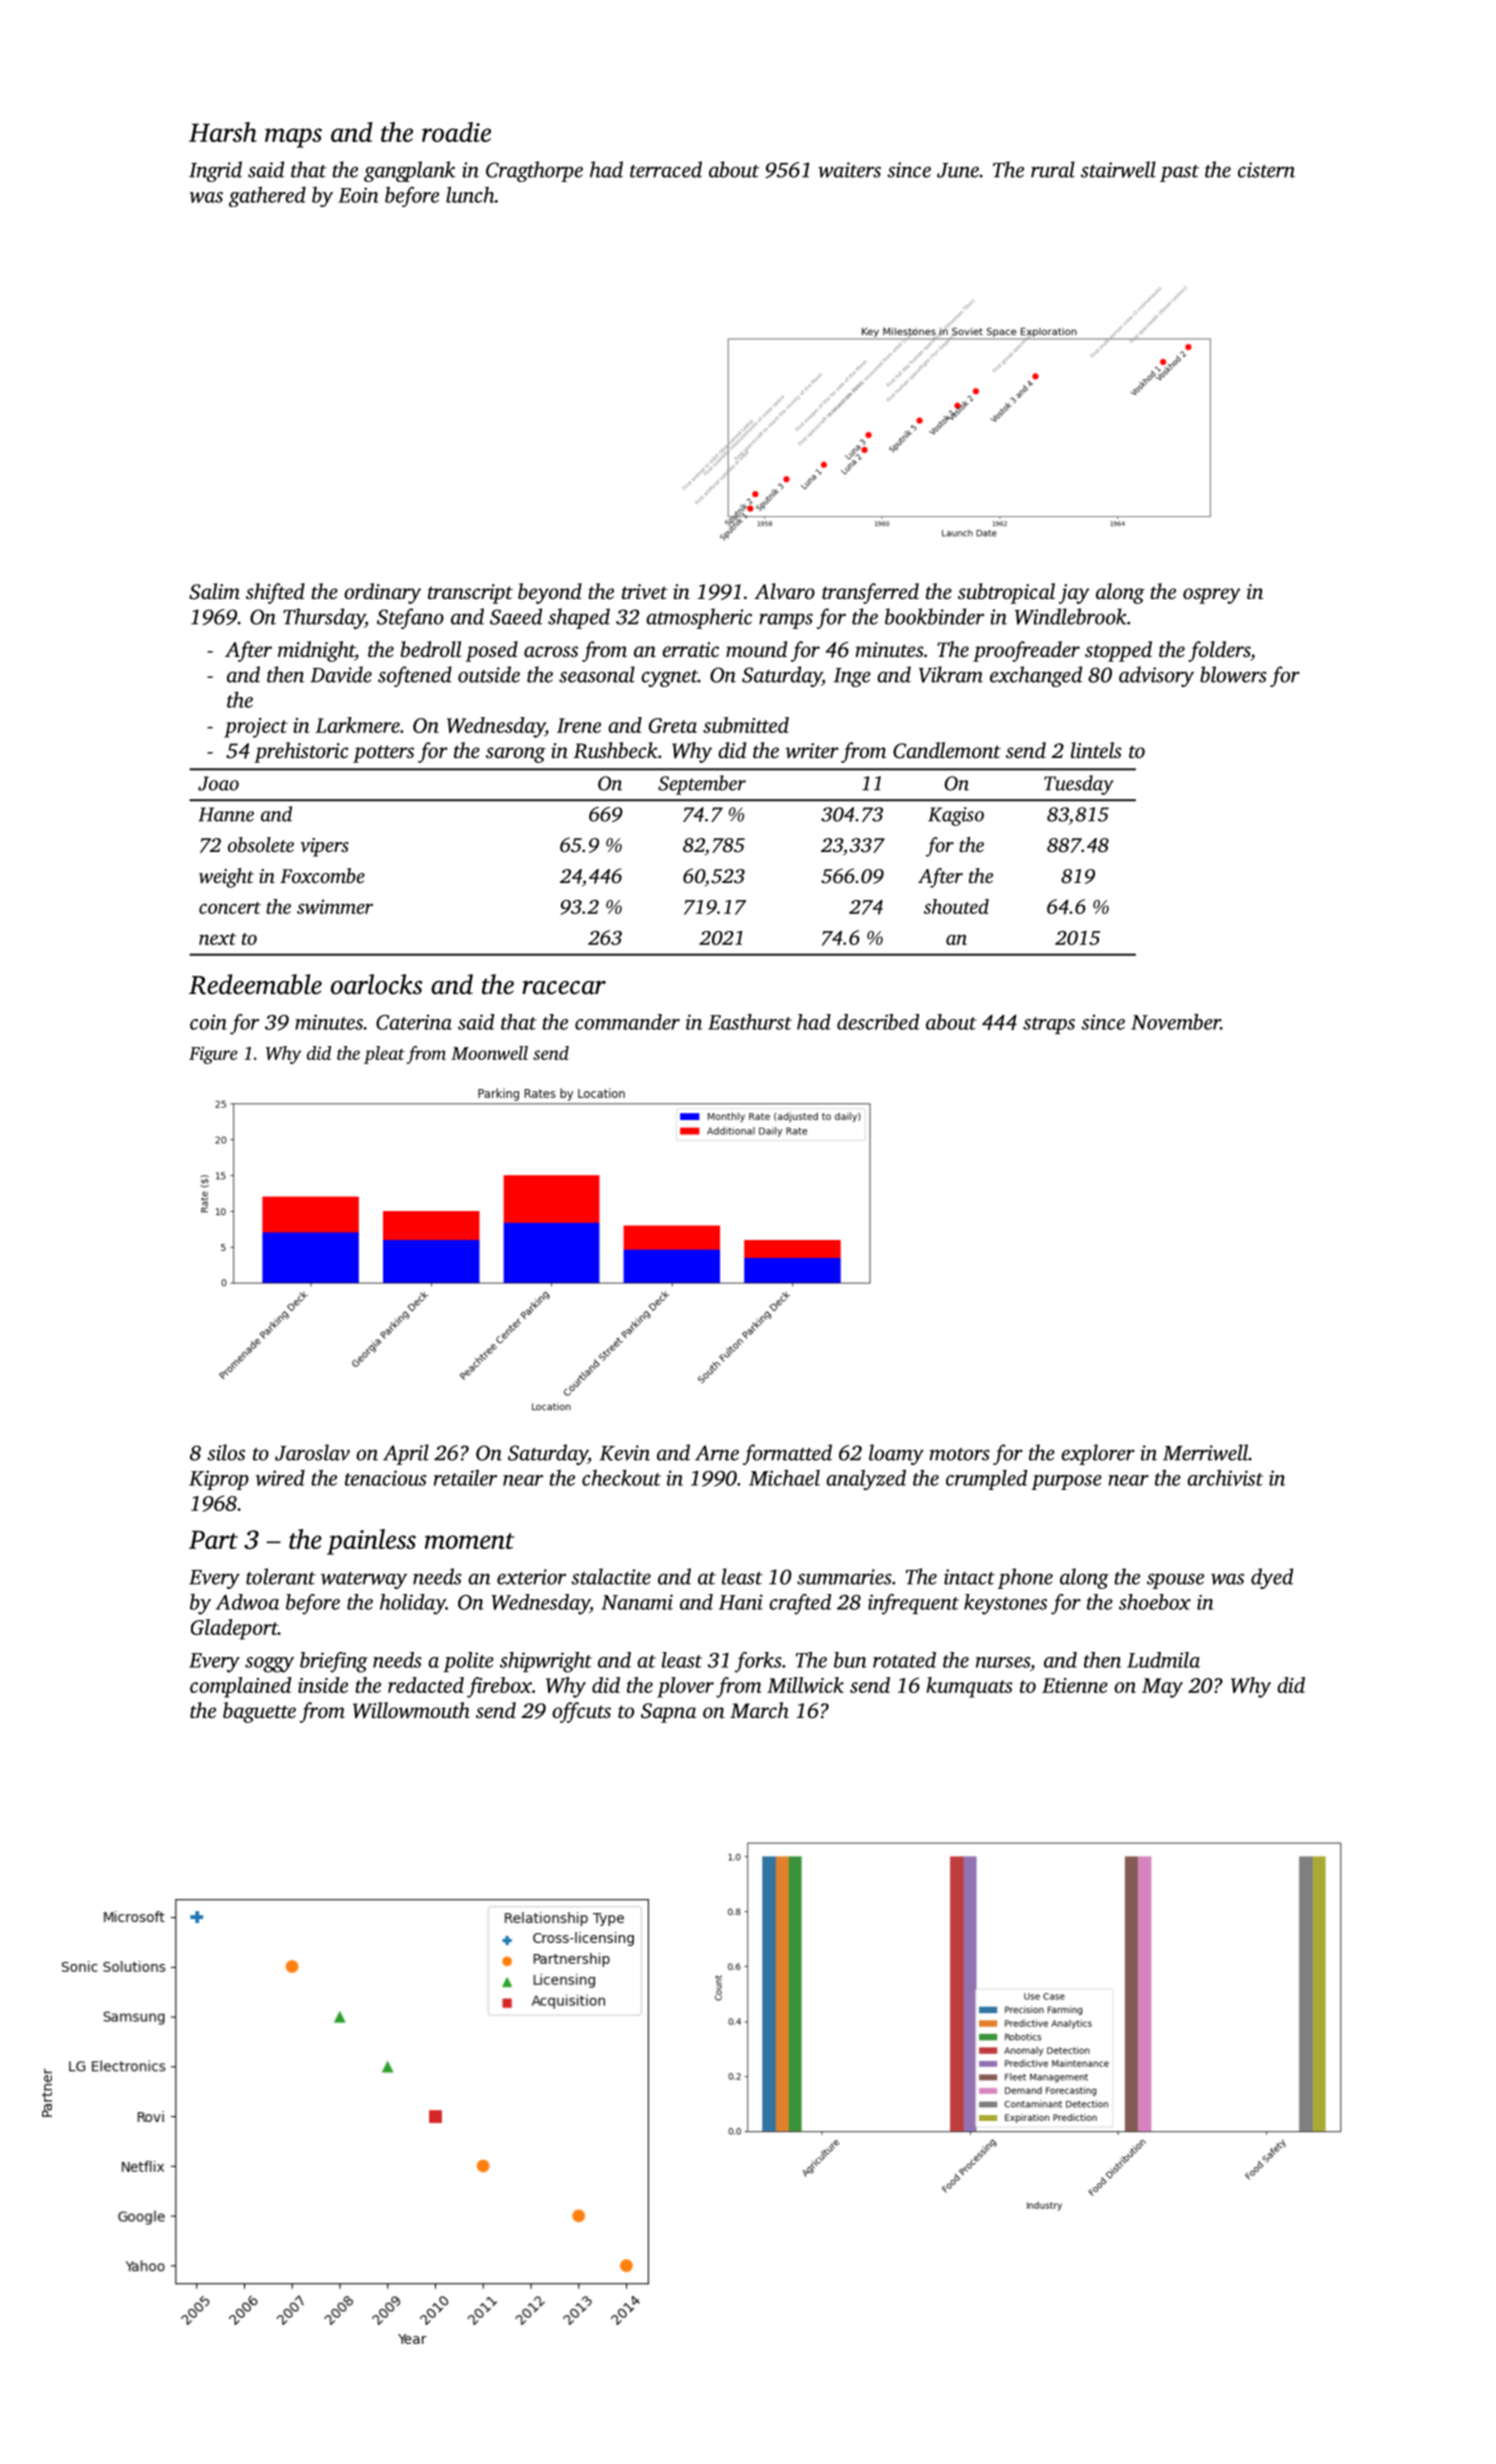 This screenshot has width=1496, height=2464. I want to click on stairwell, so click(1118, 169).
